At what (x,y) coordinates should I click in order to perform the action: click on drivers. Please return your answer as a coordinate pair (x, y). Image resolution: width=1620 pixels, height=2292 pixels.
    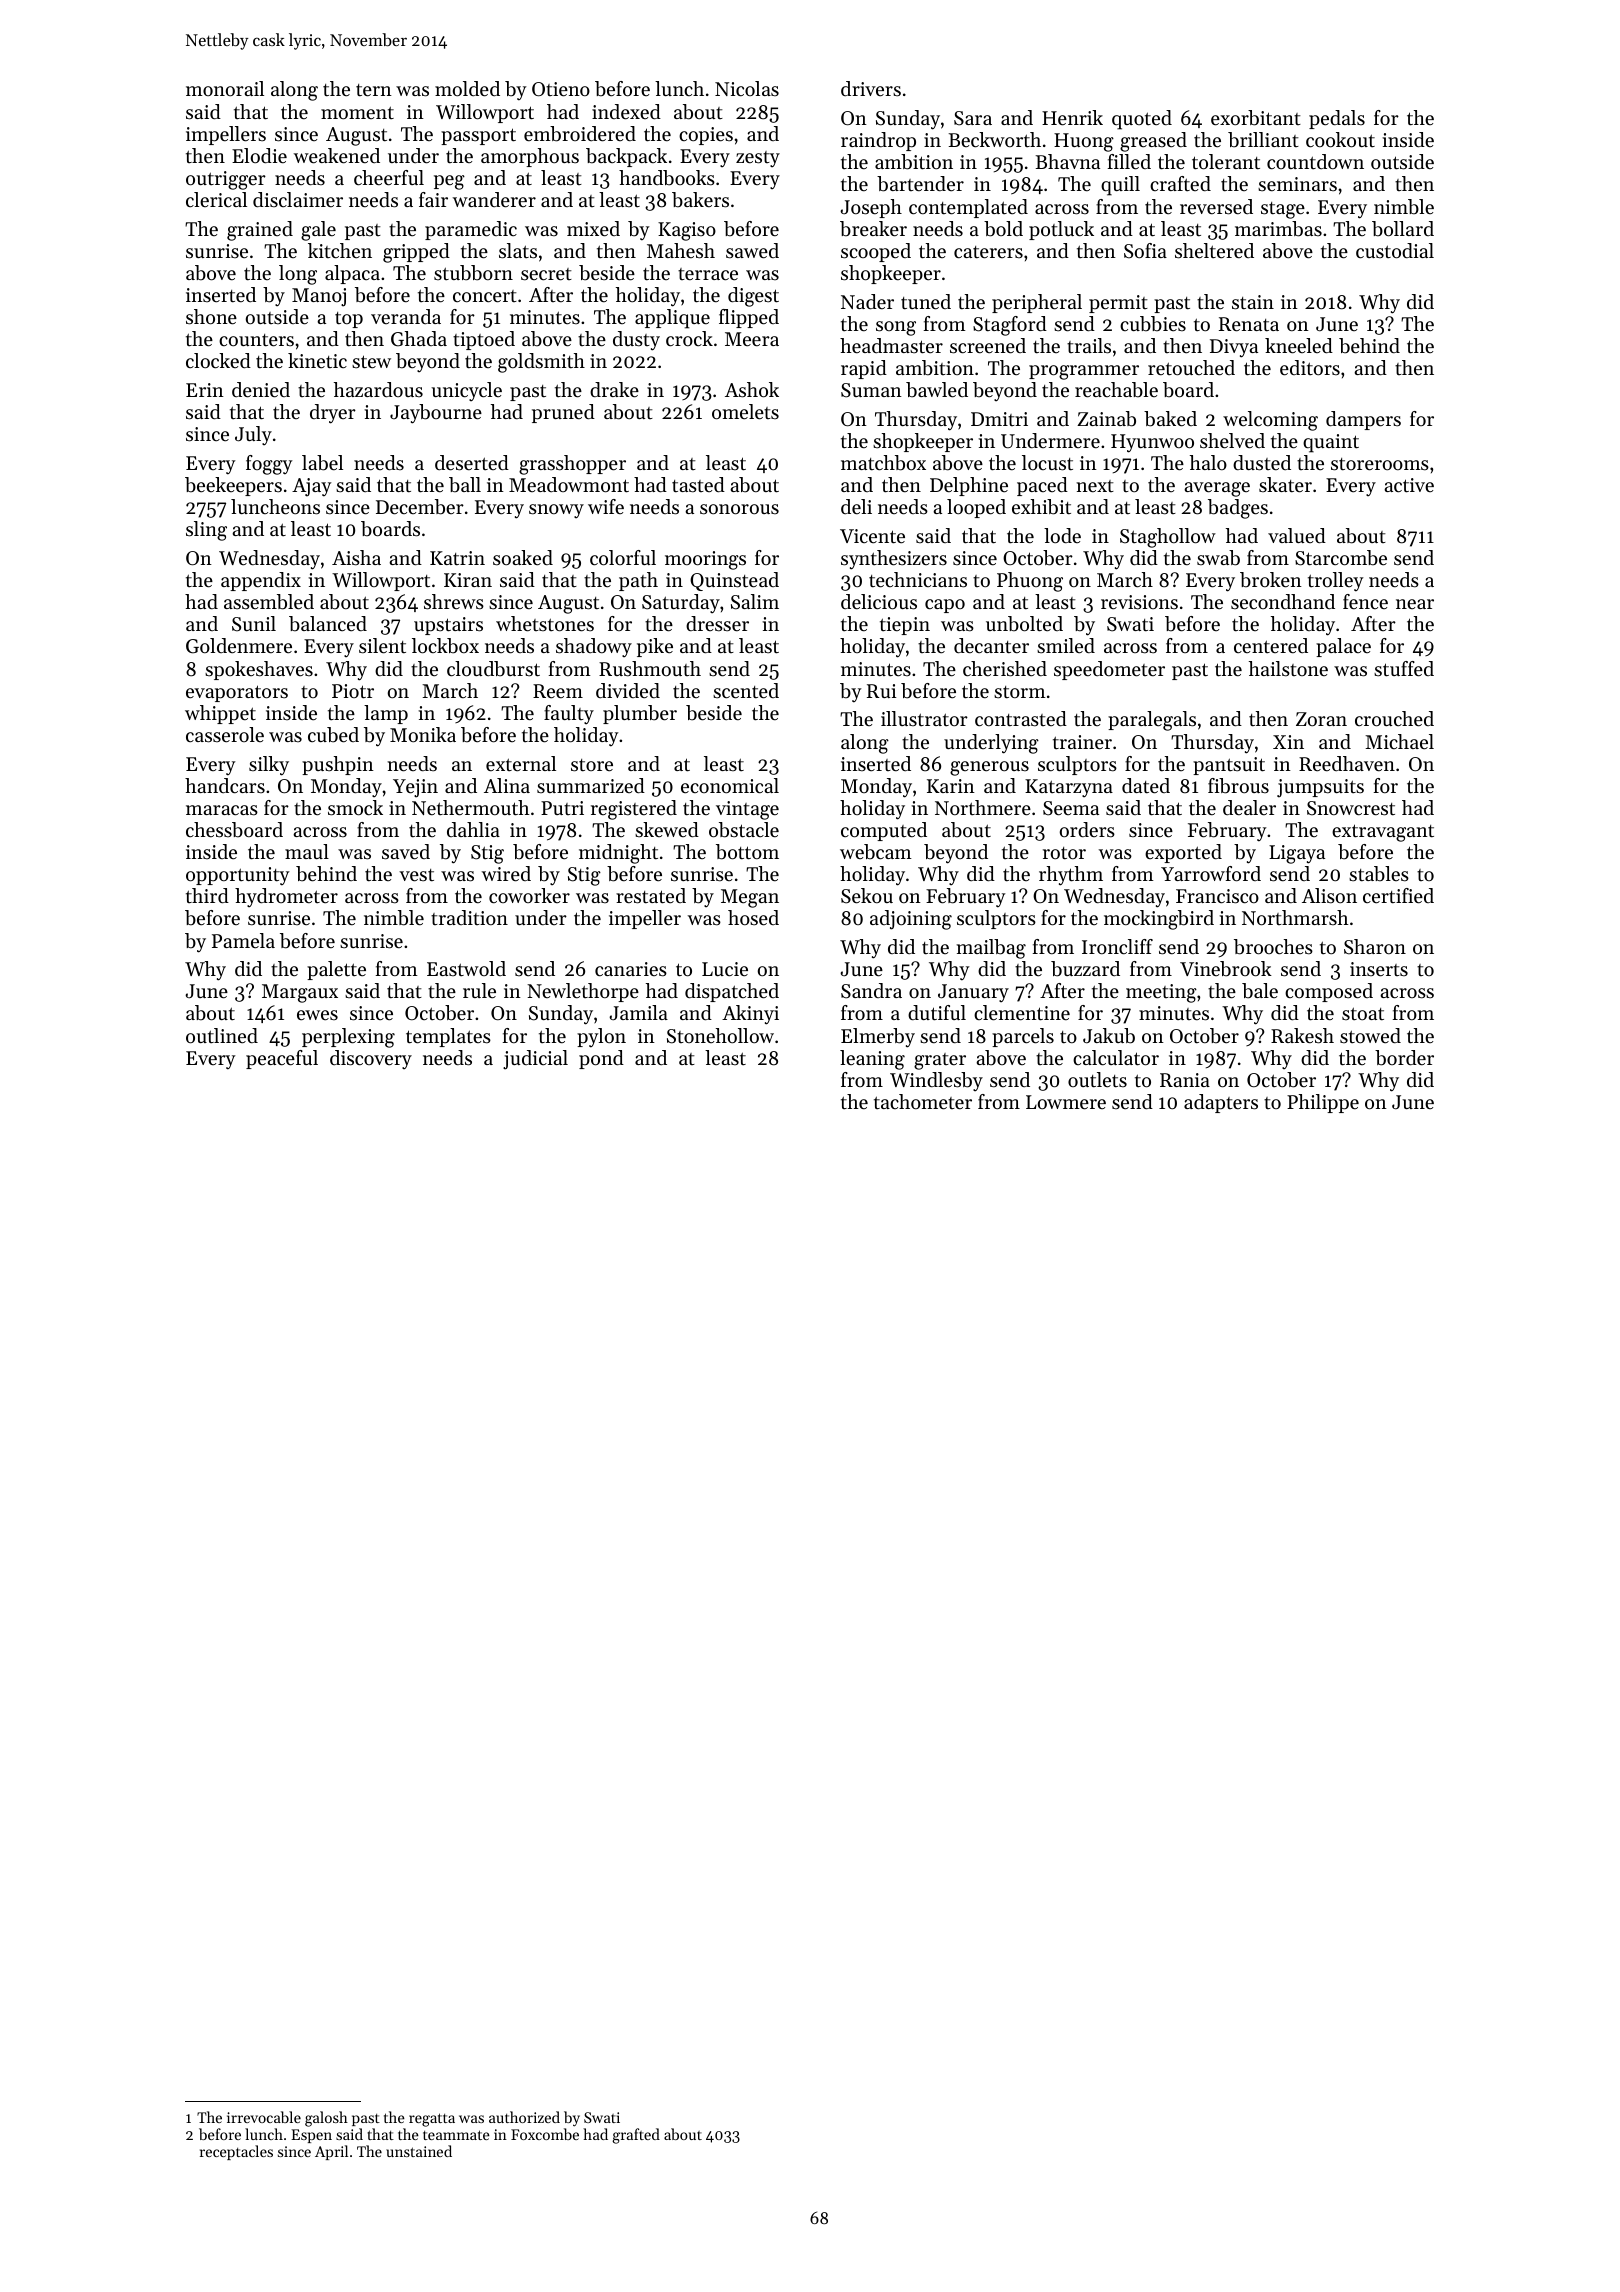
    Looking at the image, I should click on (871, 89).
